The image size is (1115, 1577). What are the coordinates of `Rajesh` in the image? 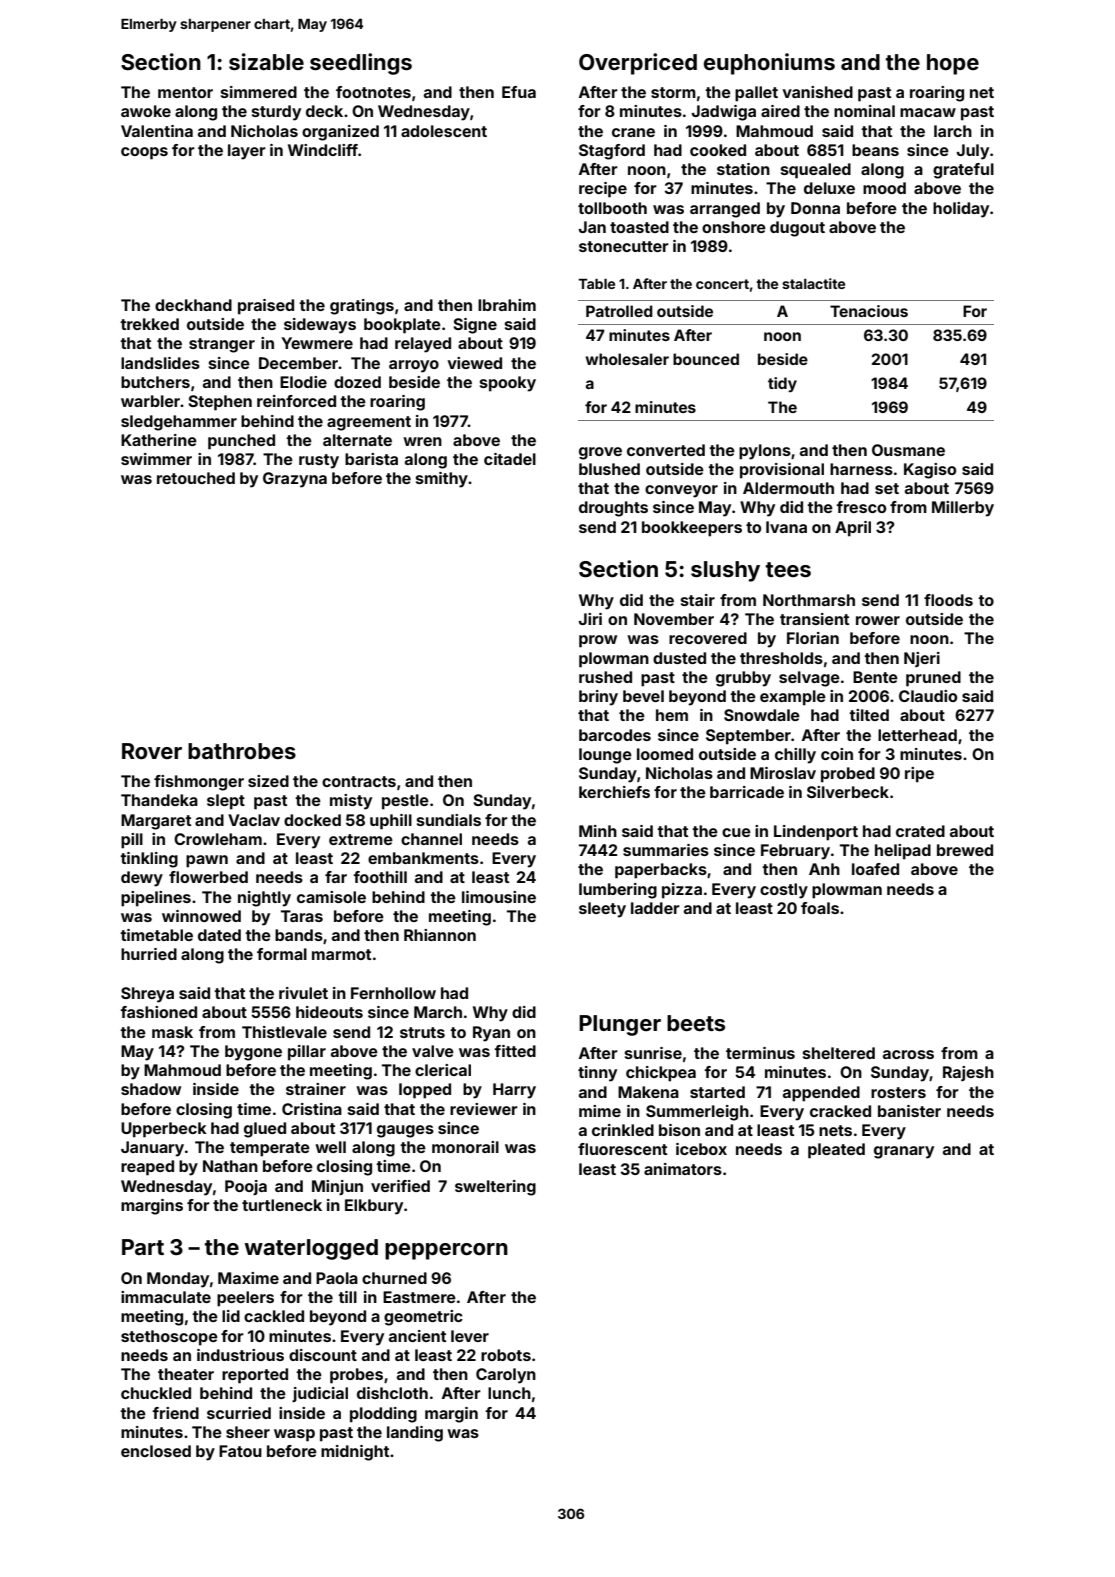 It's located at (968, 1073).
